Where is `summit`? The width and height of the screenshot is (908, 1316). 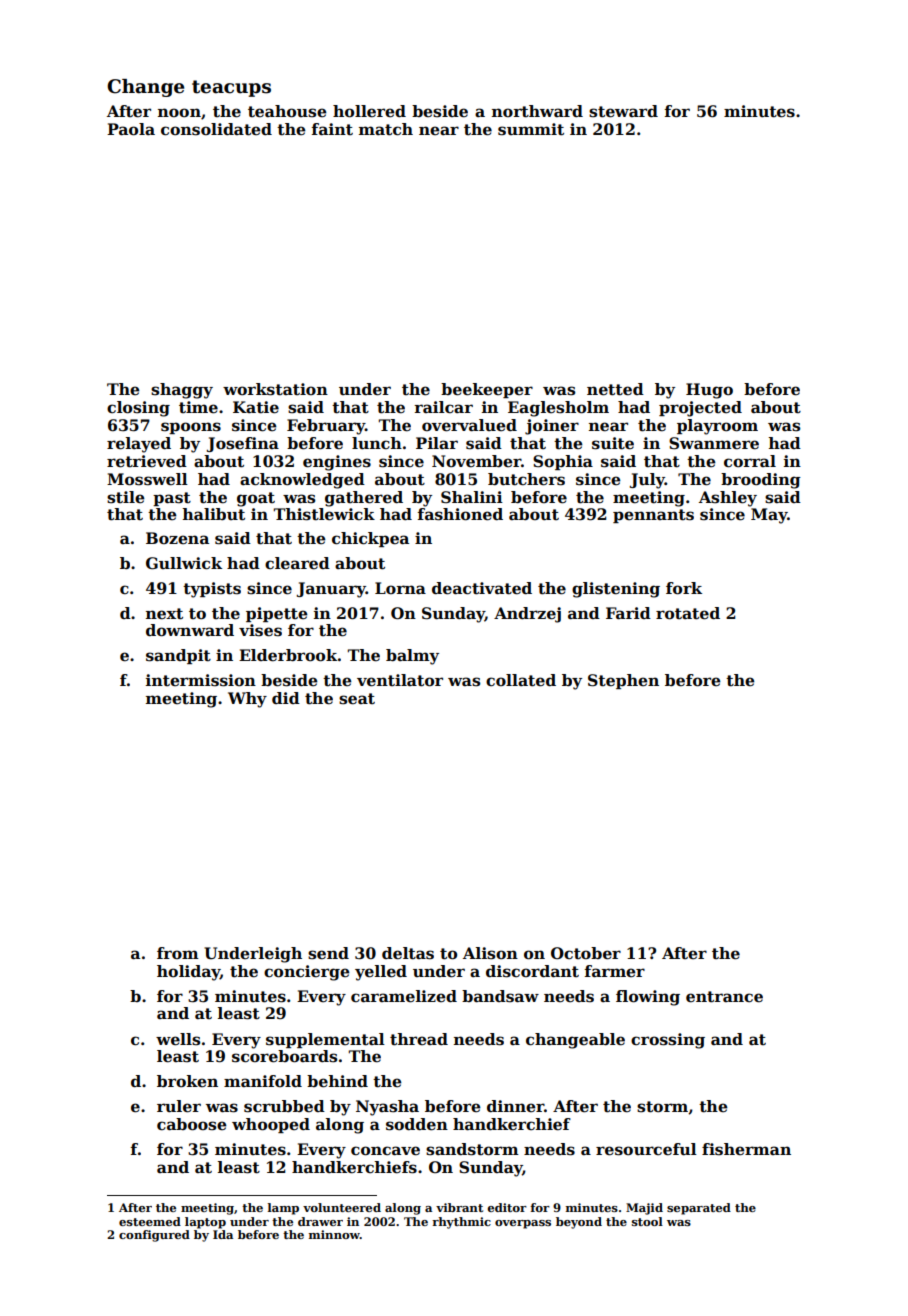 summit is located at coordinates (531, 129).
